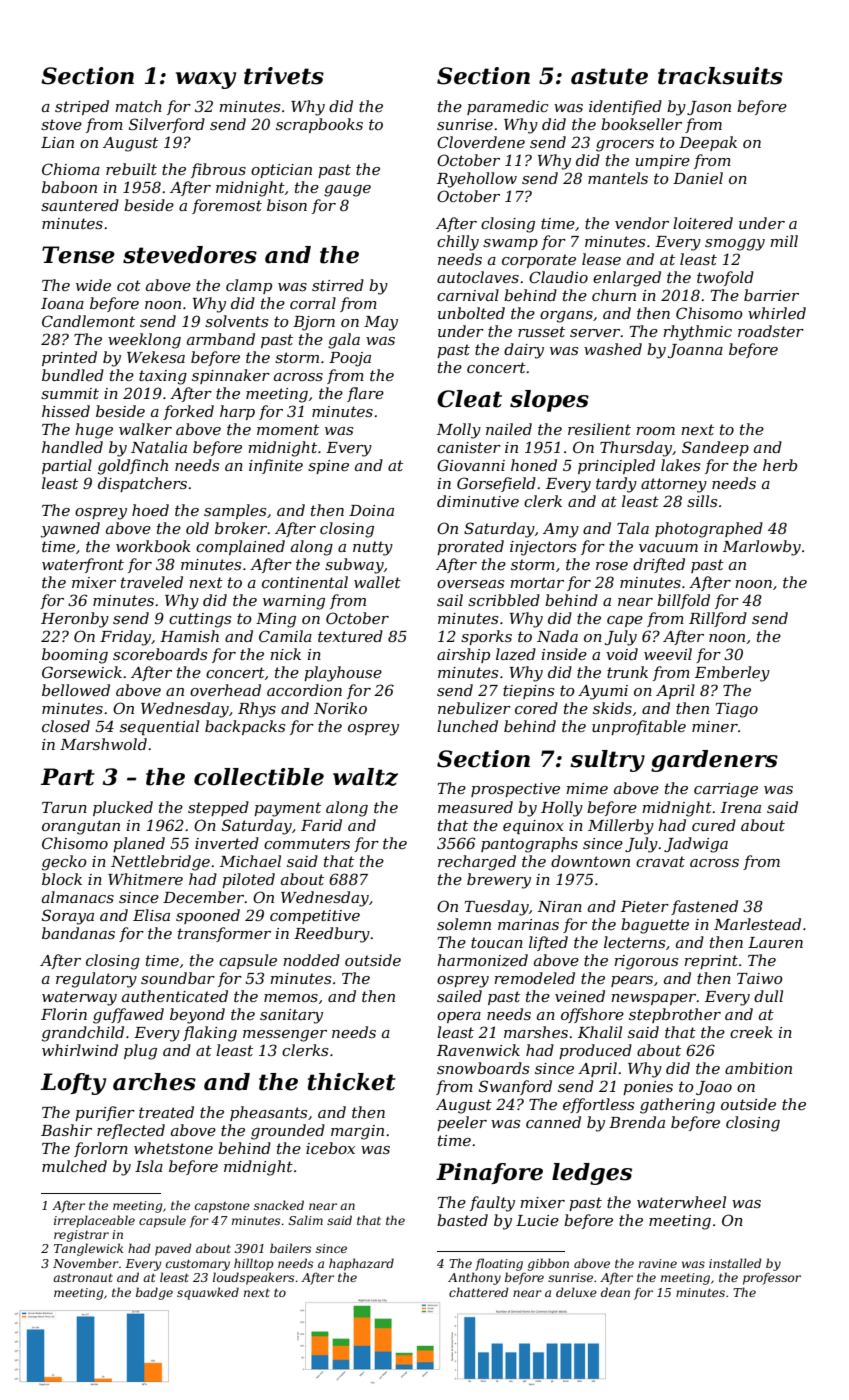 The image size is (849, 1400). What do you see at coordinates (637, 1122) in the document?
I see `Brenda` at bounding box center [637, 1122].
